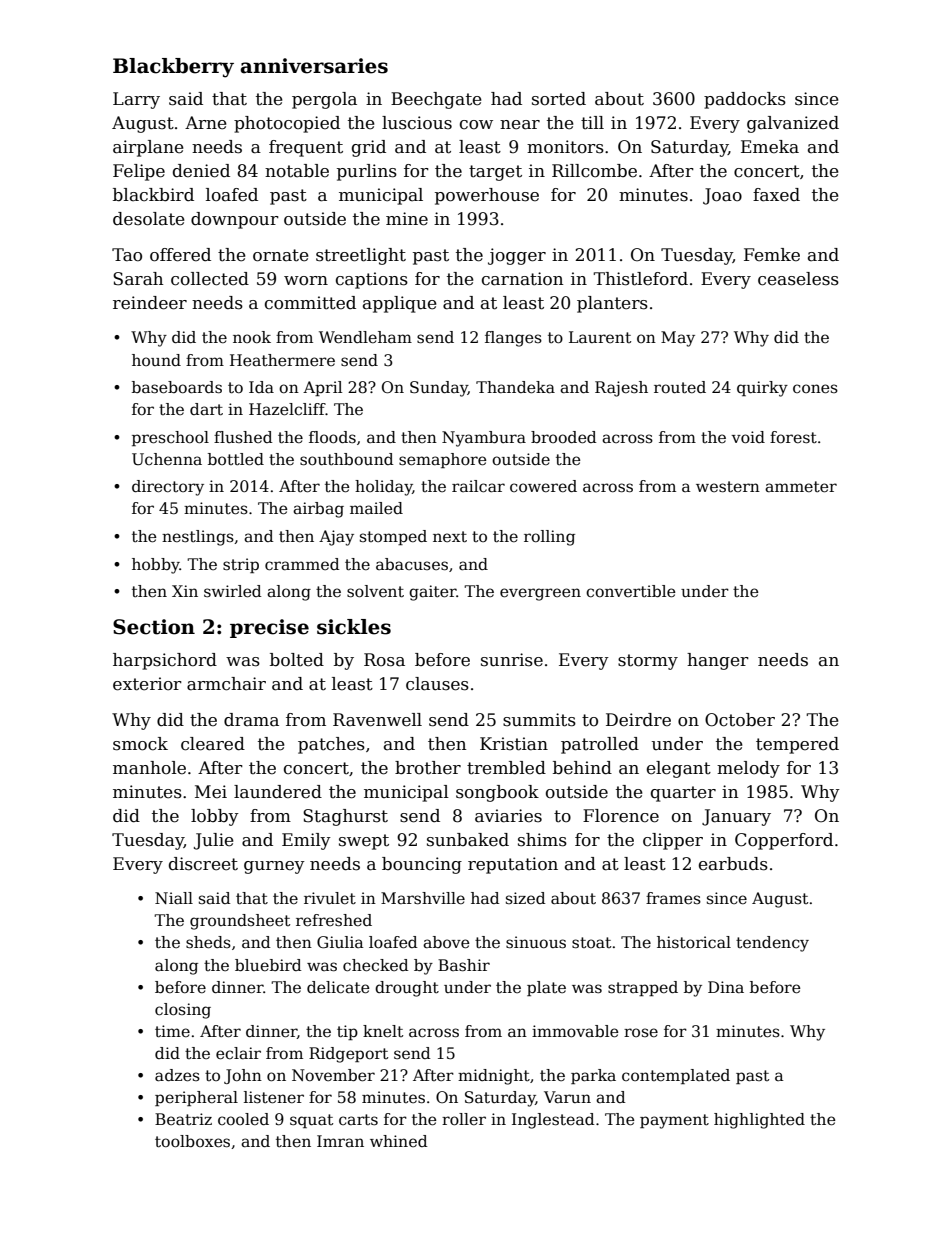  Describe the element at coordinates (287, 124) in the screenshot. I see `photocopied` at that location.
